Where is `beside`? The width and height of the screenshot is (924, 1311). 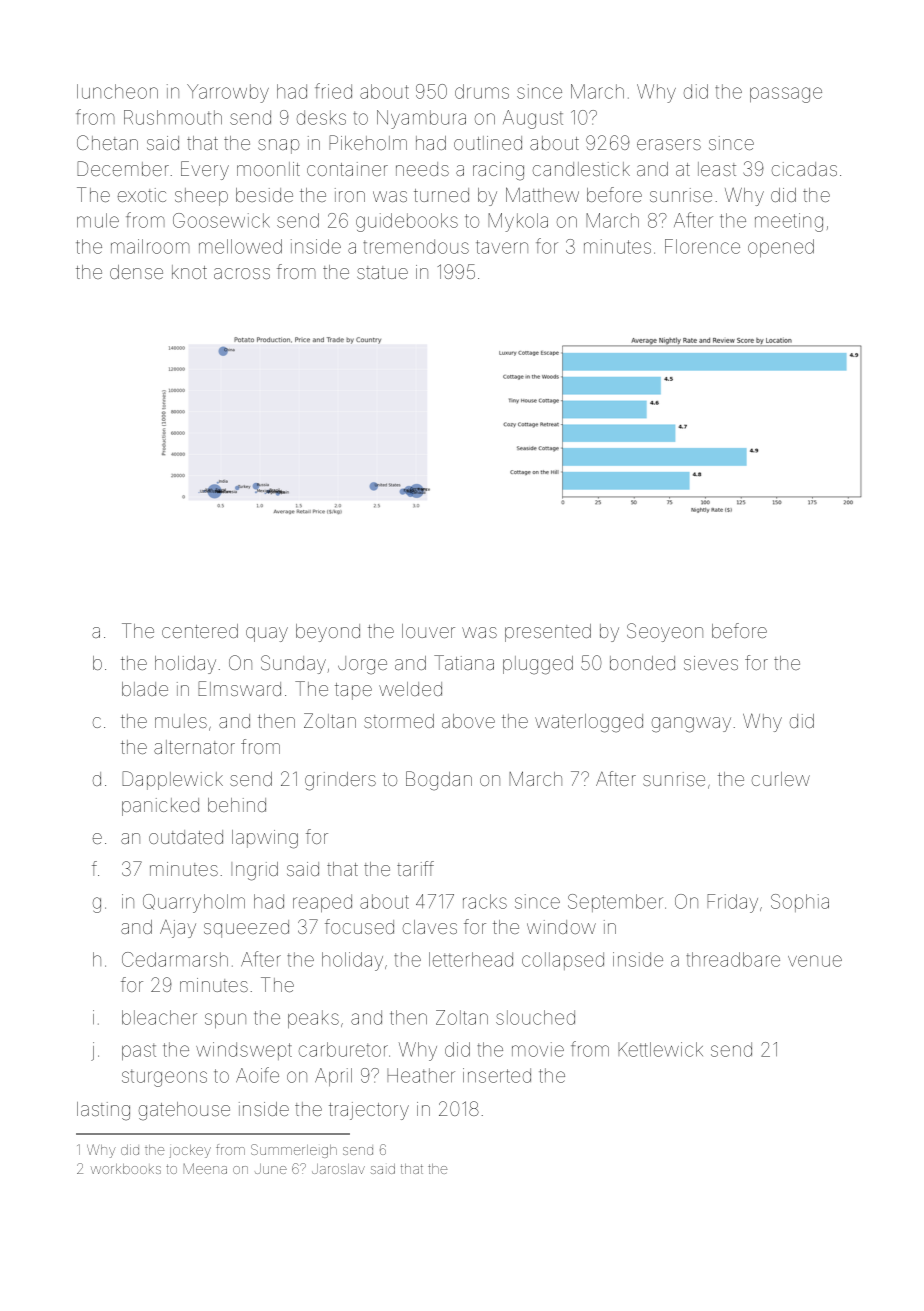 beside is located at coordinates (264, 195).
